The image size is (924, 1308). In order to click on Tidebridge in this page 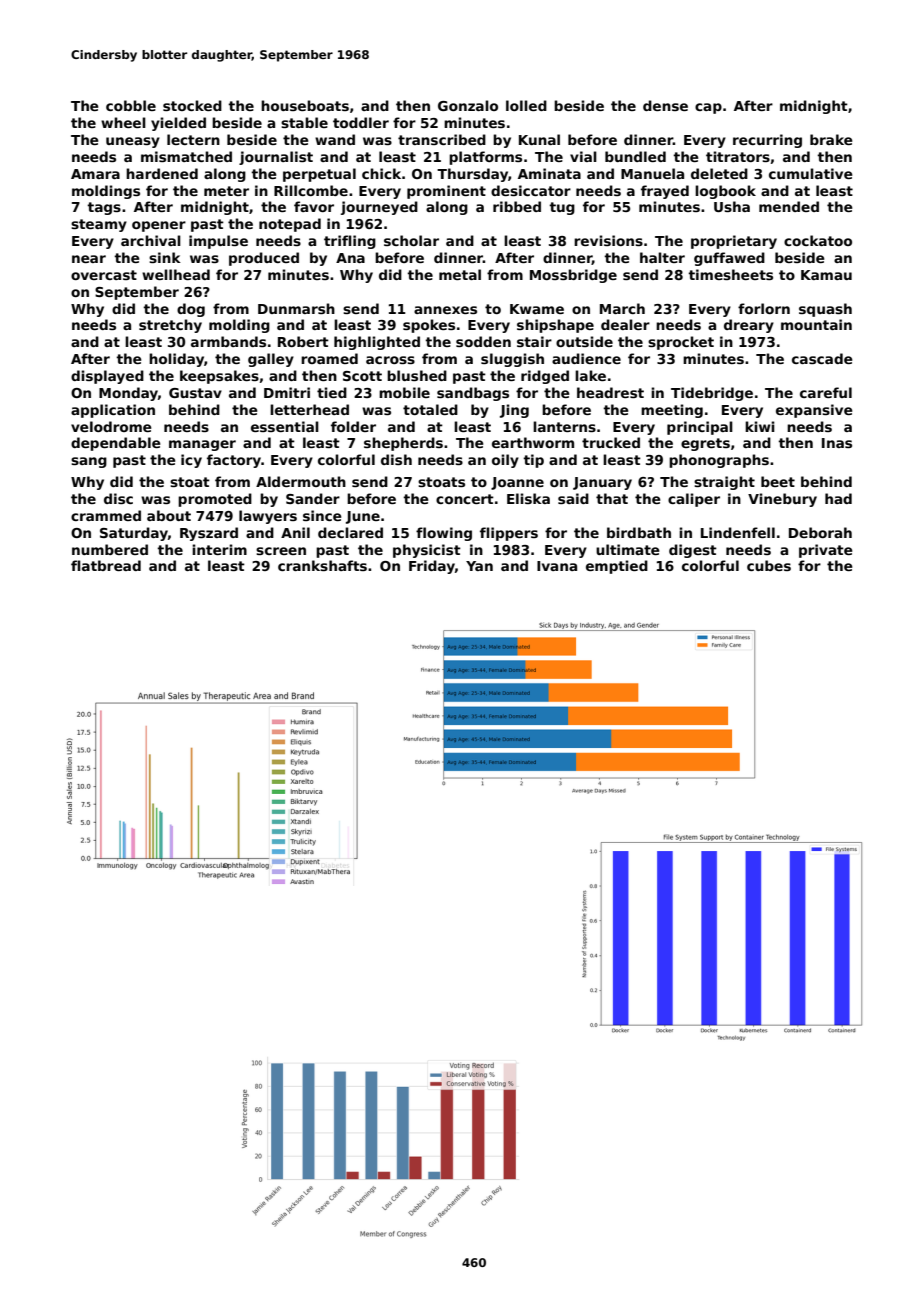, I will do `click(712, 394)`.
